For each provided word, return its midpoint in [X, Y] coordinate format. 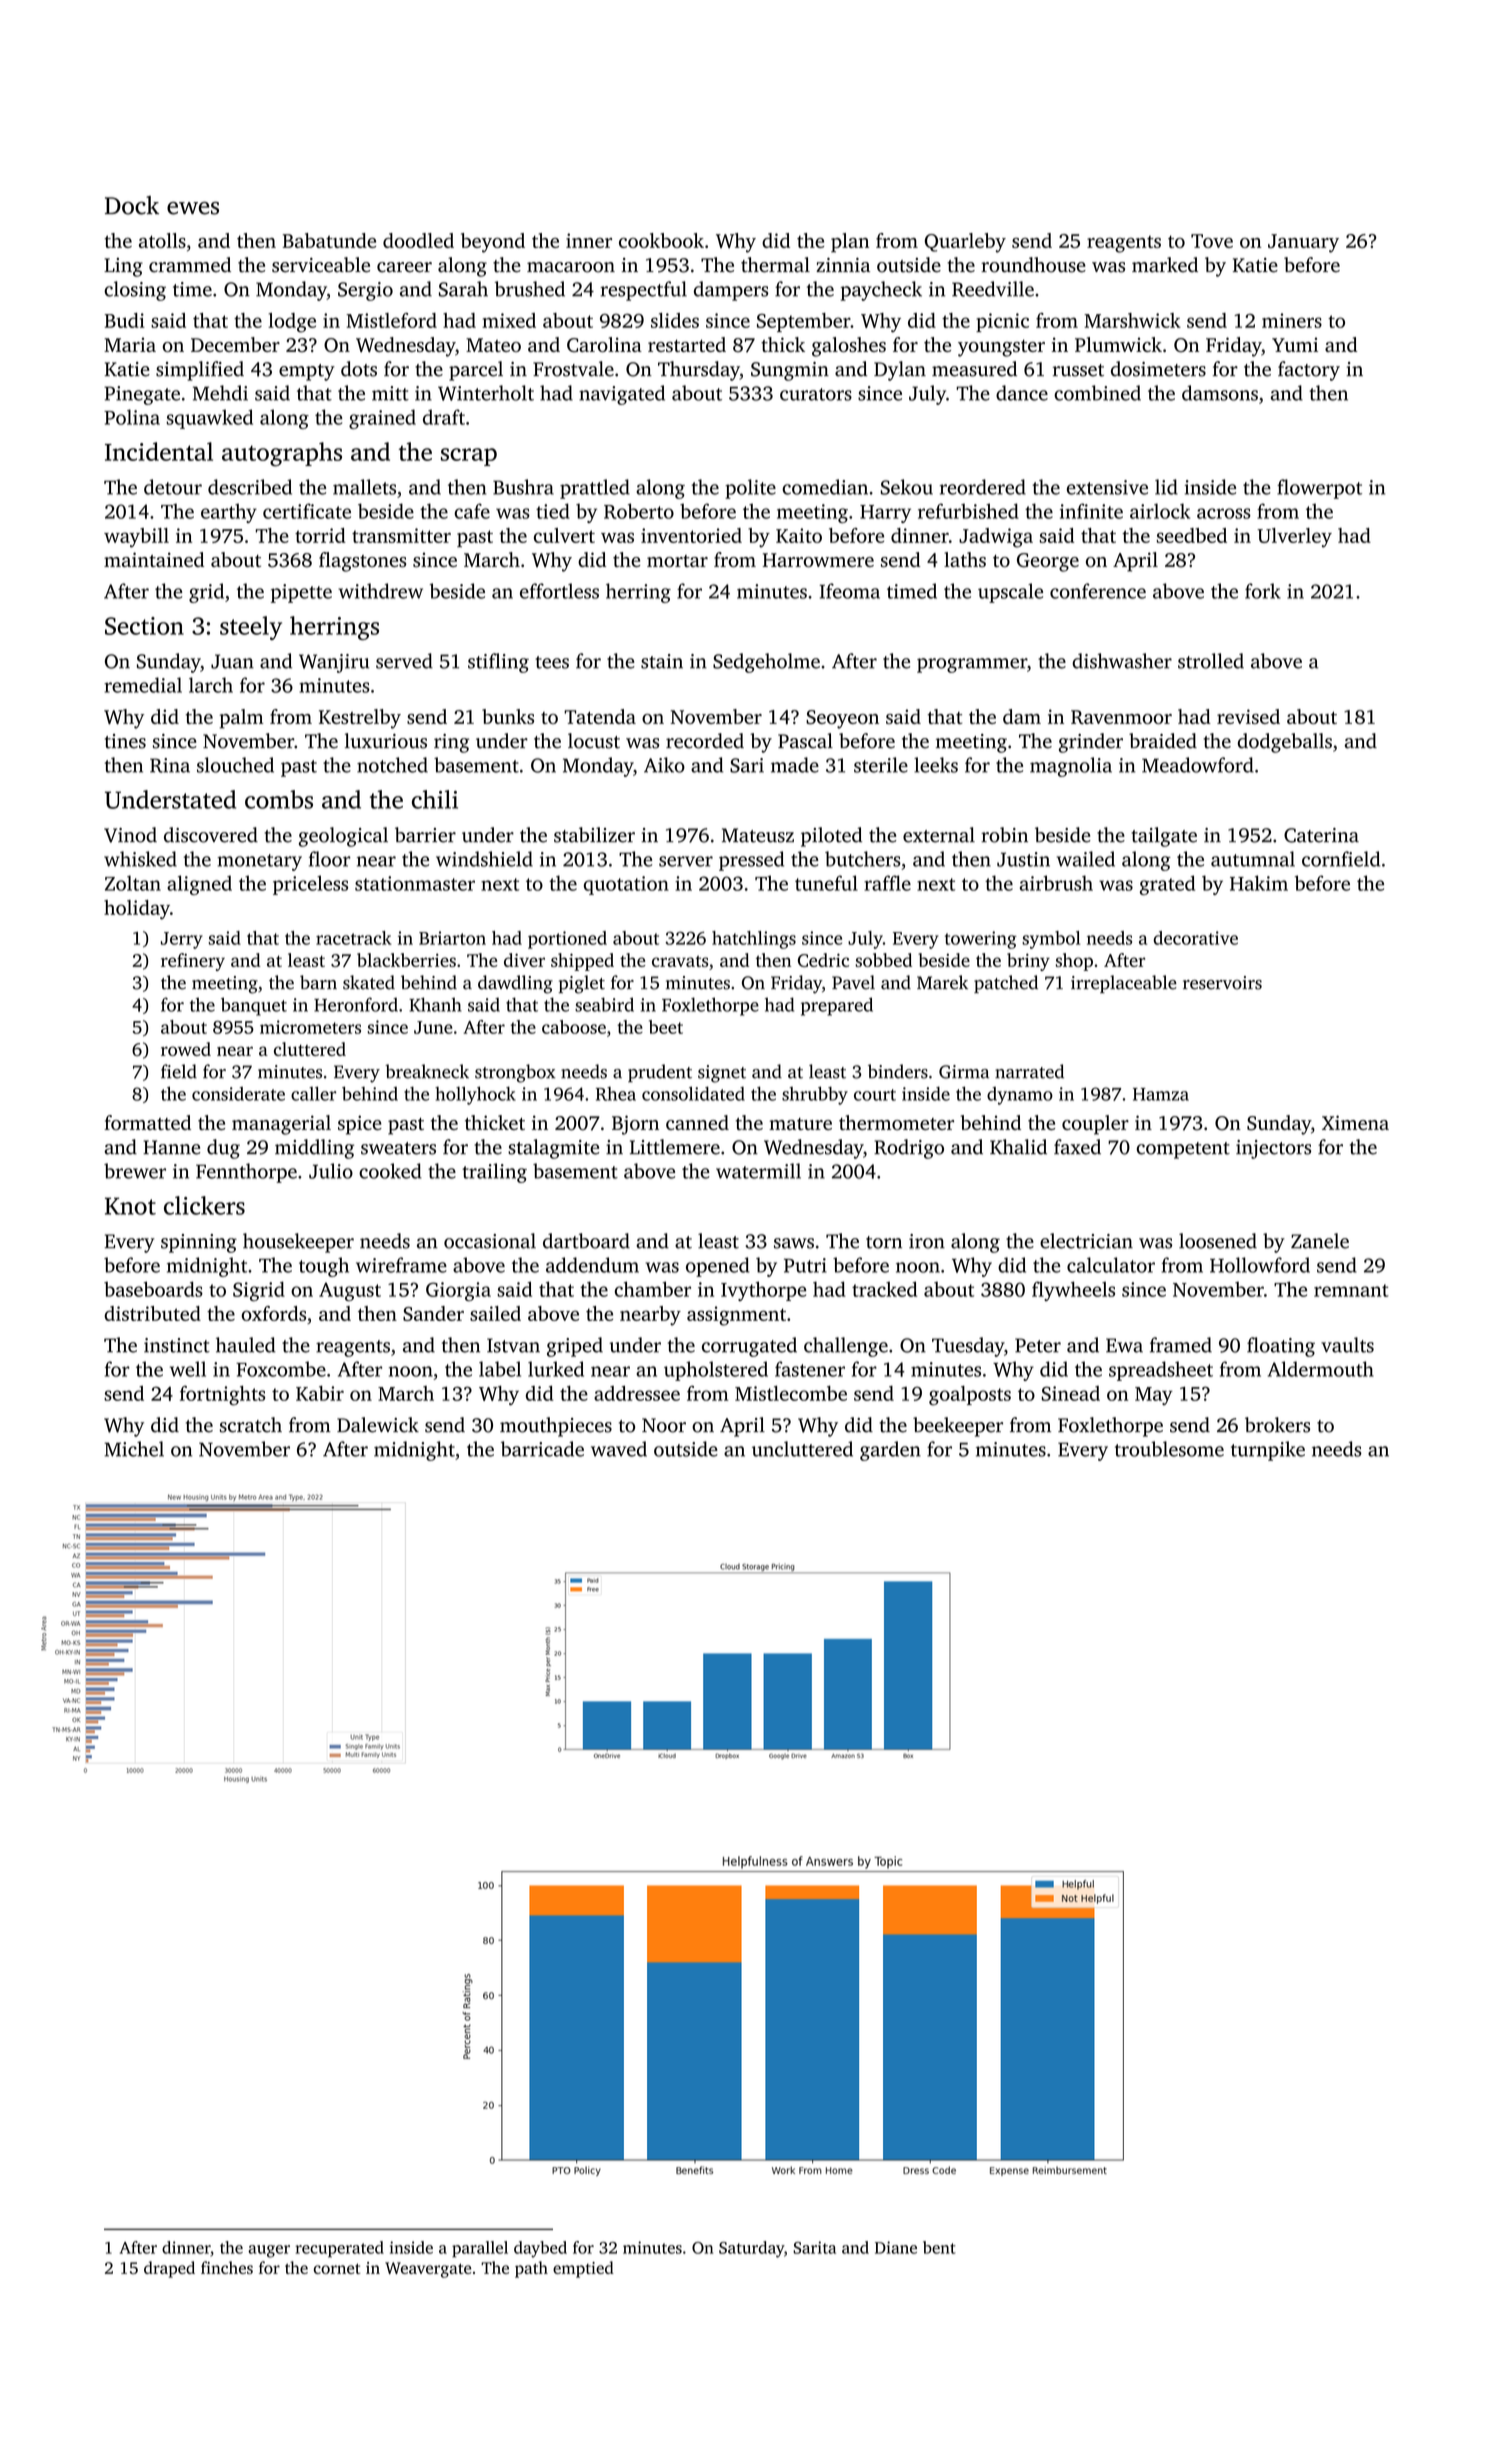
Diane [896, 2247]
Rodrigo [909, 1149]
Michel [134, 1449]
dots [359, 369]
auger [269, 2251]
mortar [677, 561]
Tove [1212, 241]
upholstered [716, 1371]
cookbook [661, 240]
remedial [143, 685]
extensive [1107, 487]
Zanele [1320, 1241]
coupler [1095, 1125]
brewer [135, 1171]
